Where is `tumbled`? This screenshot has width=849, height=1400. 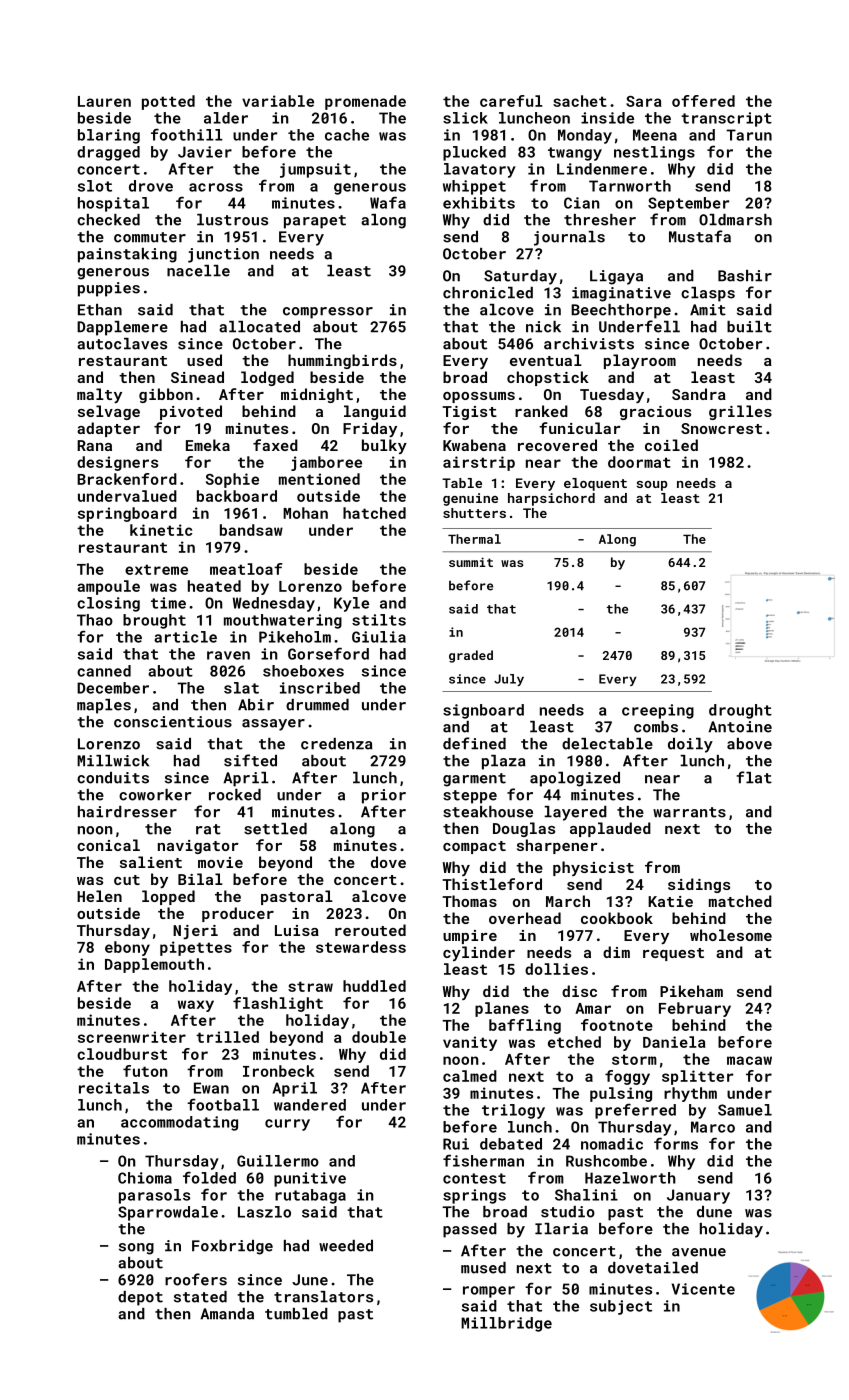 tumbled is located at coordinates (296, 1314).
